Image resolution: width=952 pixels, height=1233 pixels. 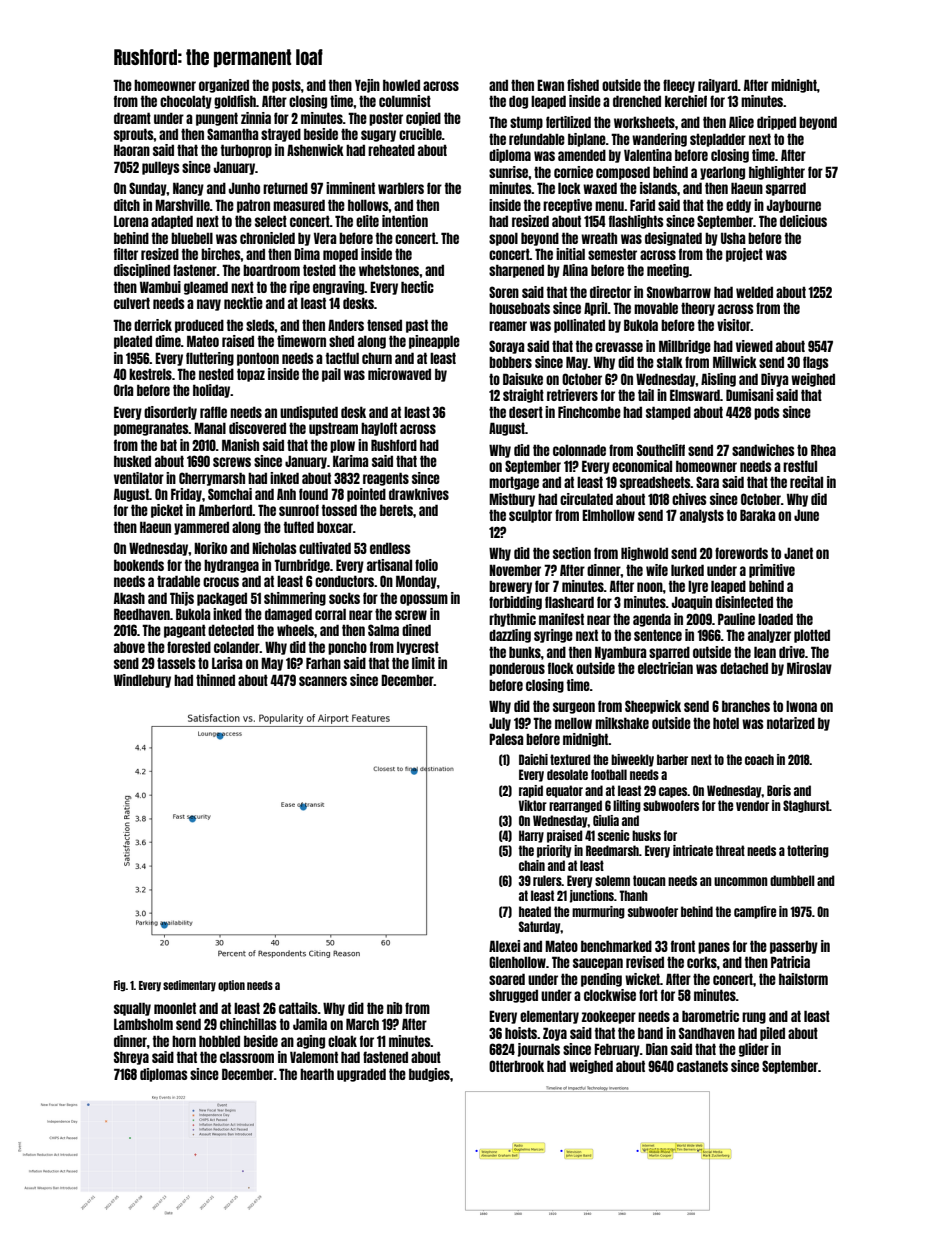 What do you see at coordinates (317, 1074) in the page?
I see `hearth` at bounding box center [317, 1074].
